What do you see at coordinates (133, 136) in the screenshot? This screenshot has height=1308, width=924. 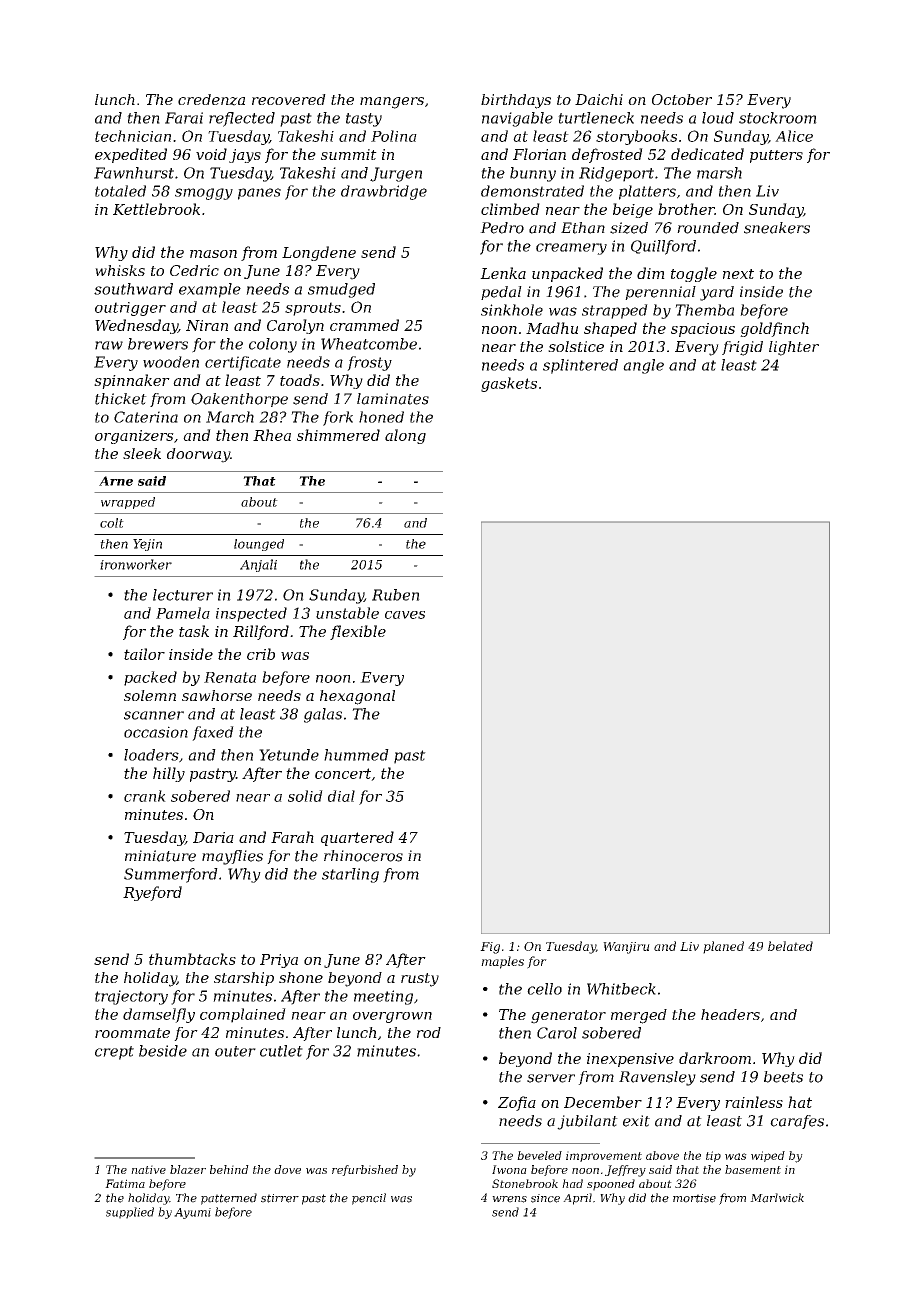 I see `technician` at bounding box center [133, 136].
